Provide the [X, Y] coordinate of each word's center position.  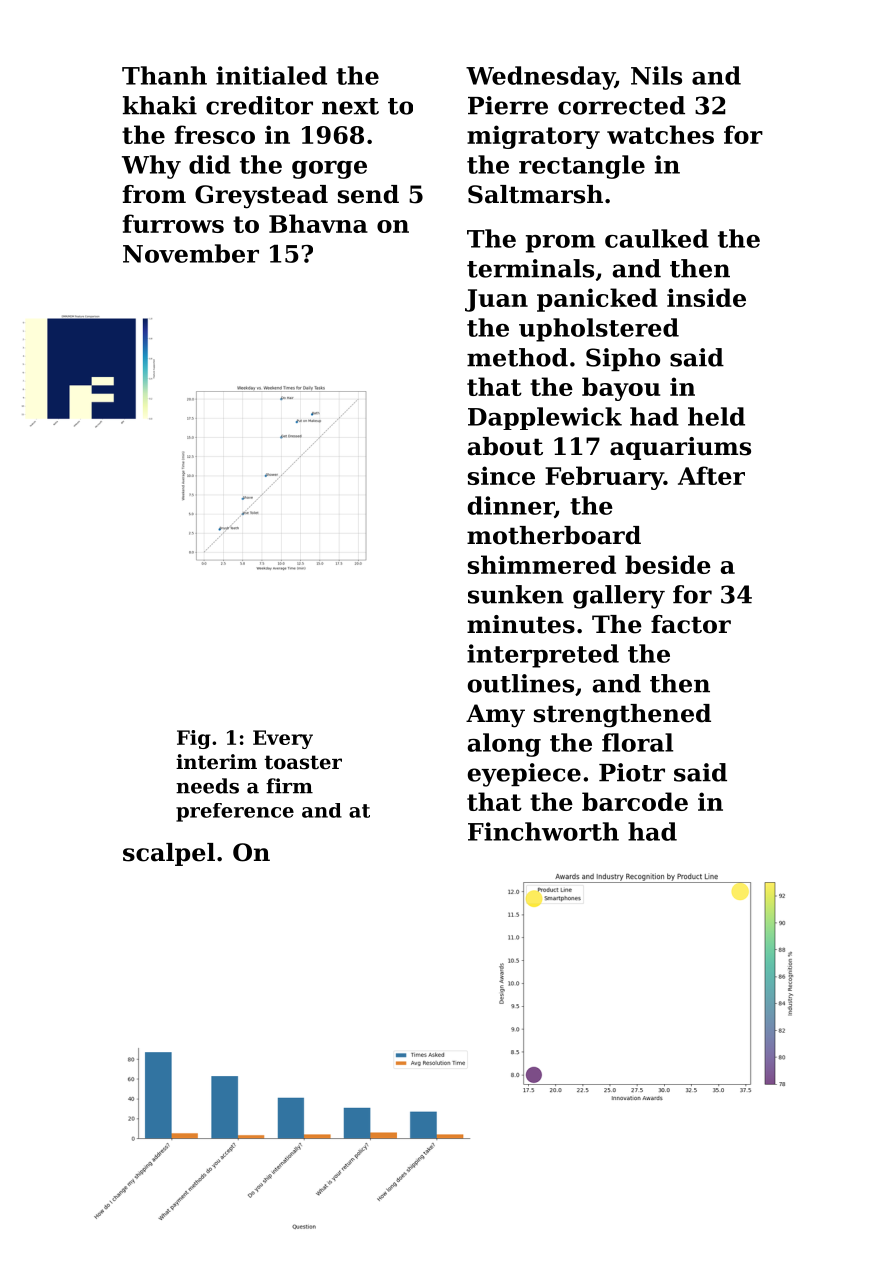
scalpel [169, 854]
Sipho [623, 359]
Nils [656, 75]
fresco [215, 134]
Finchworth [543, 831]
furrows [173, 223]
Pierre [508, 105]
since [501, 475]
